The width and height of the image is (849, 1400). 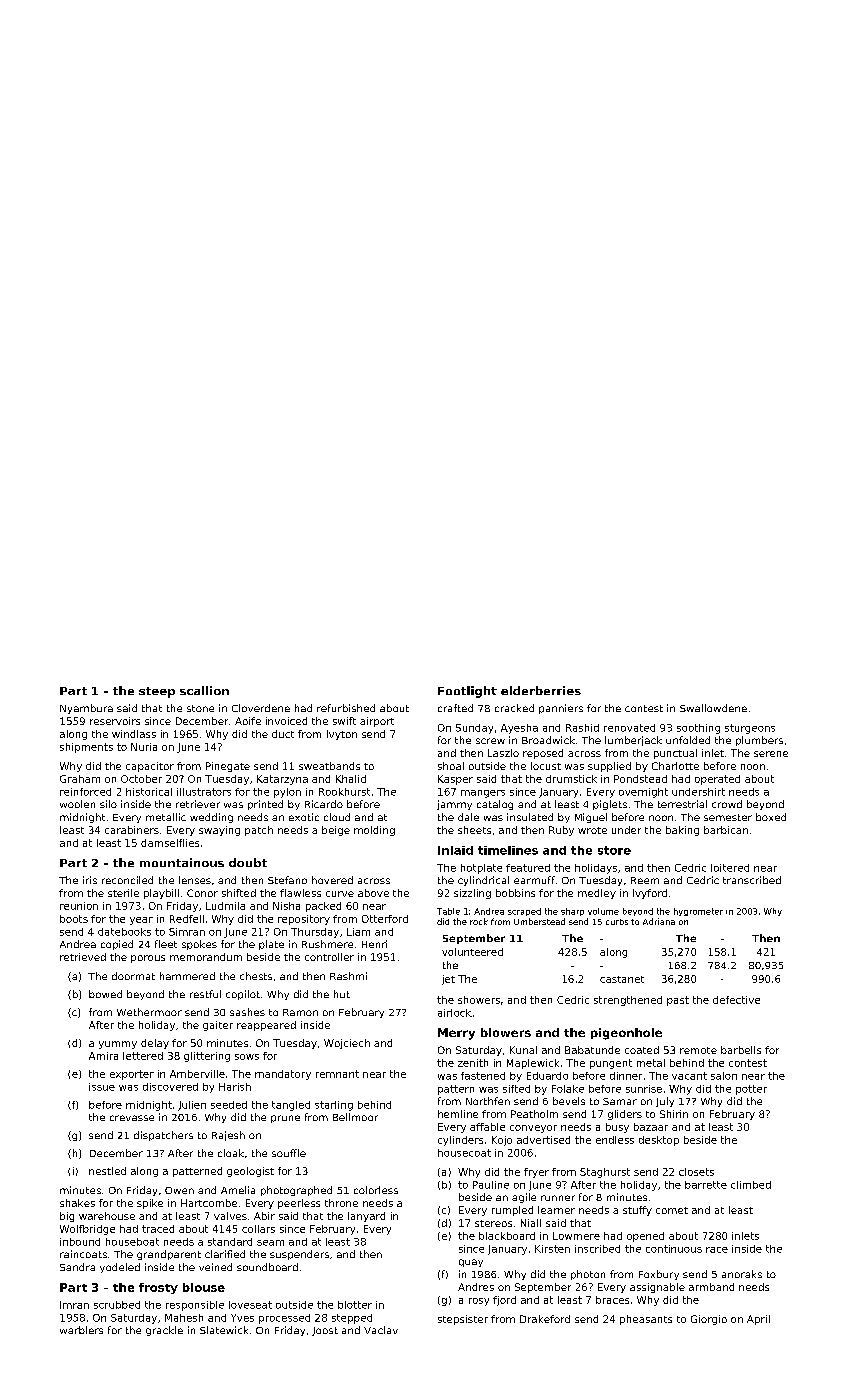 I want to click on potter, so click(x=751, y=1090).
